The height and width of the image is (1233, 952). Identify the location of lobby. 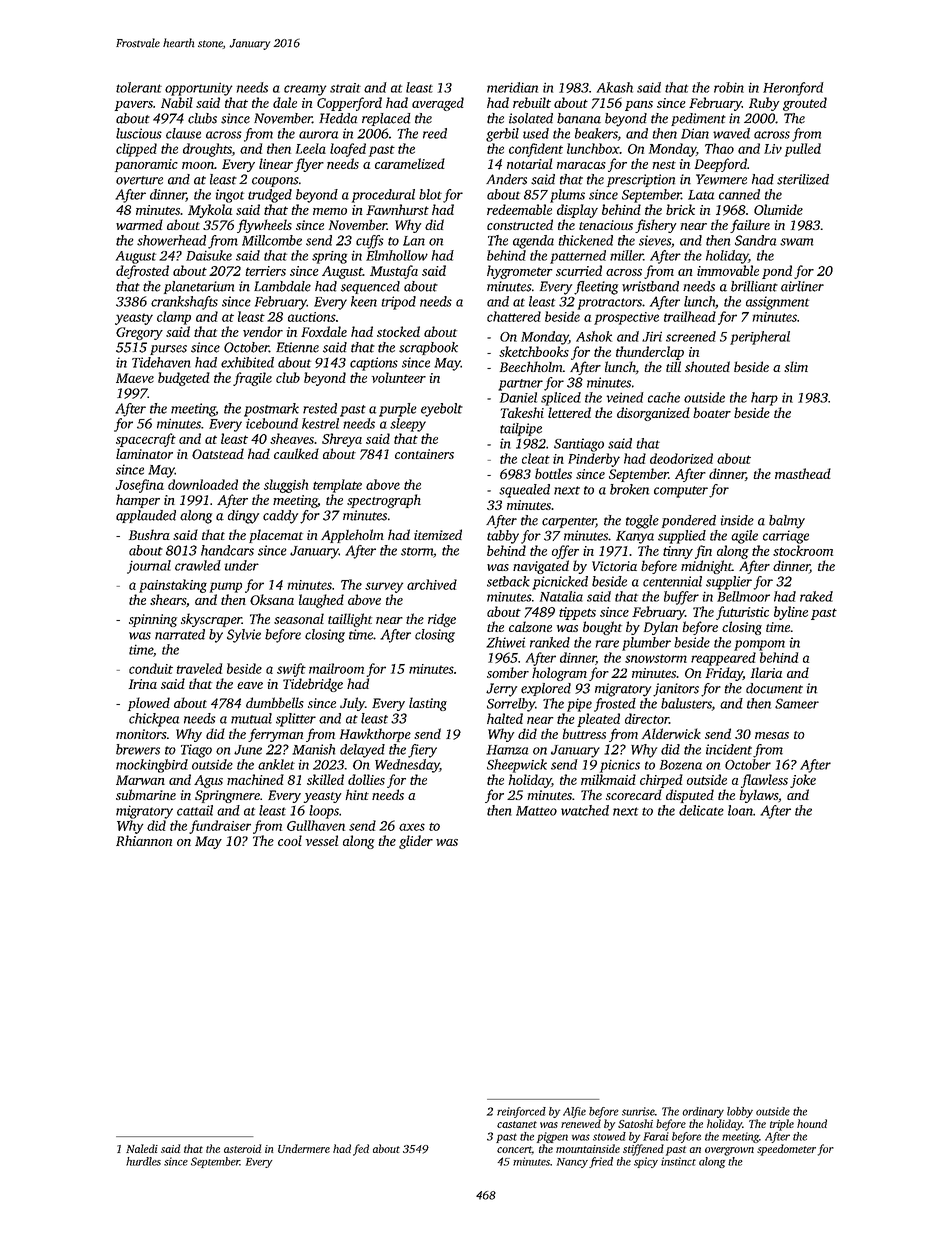
(740, 1112).
